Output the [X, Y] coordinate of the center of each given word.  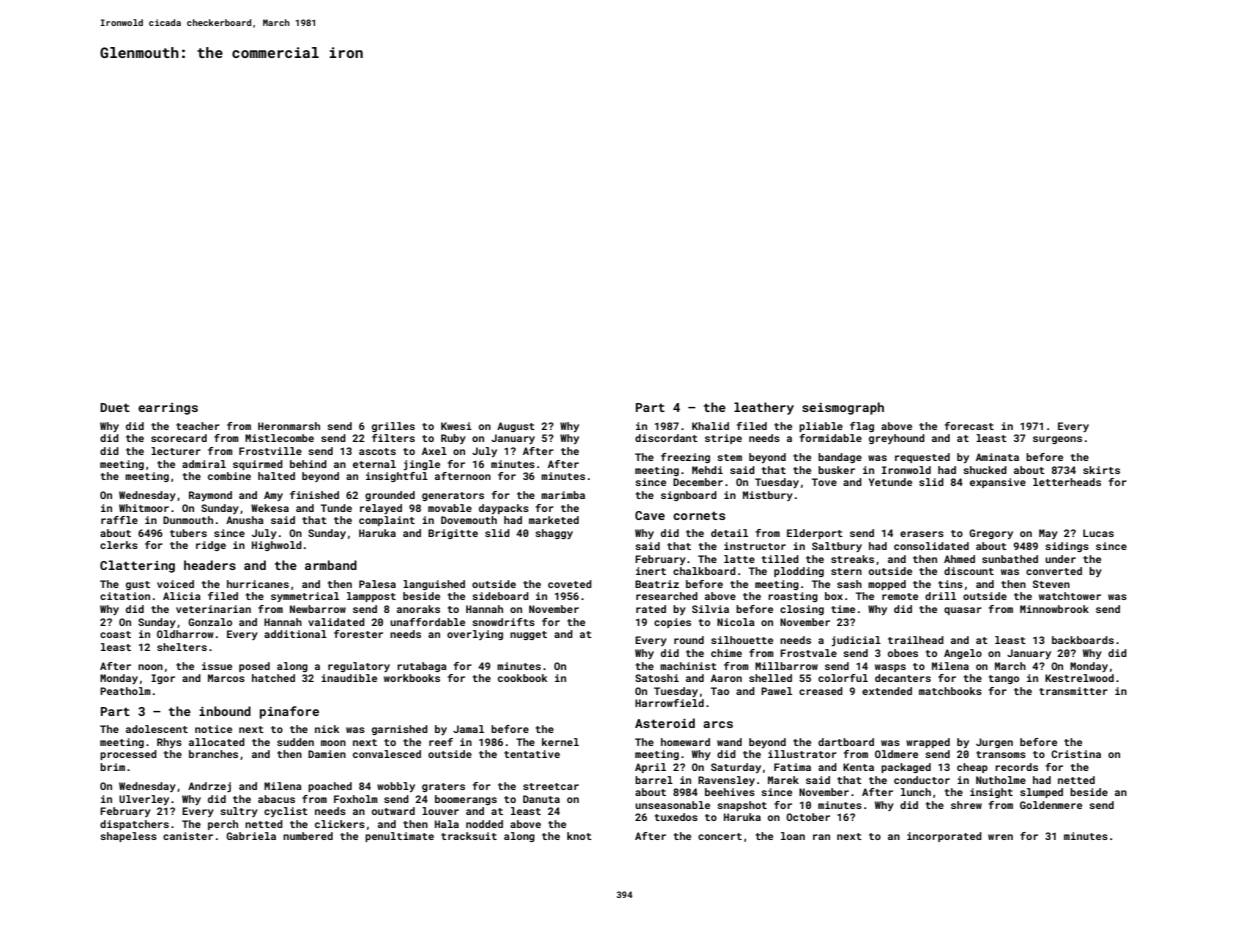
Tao [720, 691]
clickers [340, 824]
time [843, 609]
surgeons [1057, 440]
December [698, 482]
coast [115, 634]
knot [579, 836]
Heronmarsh [289, 426]
